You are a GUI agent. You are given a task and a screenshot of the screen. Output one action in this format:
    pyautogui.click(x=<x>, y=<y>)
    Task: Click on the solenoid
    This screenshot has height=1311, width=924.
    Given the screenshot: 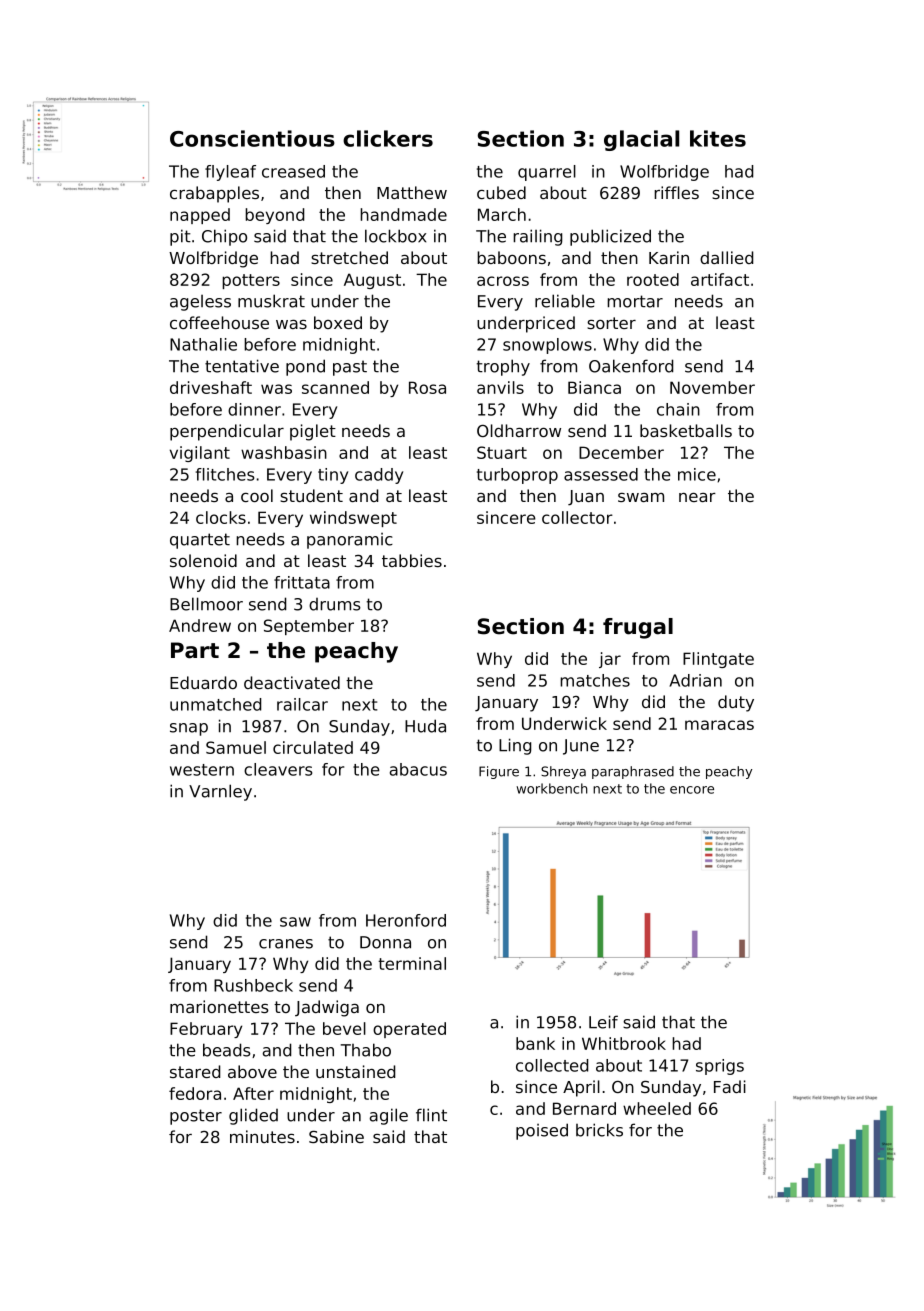 What is the action you would take?
    pyautogui.click(x=203, y=560)
